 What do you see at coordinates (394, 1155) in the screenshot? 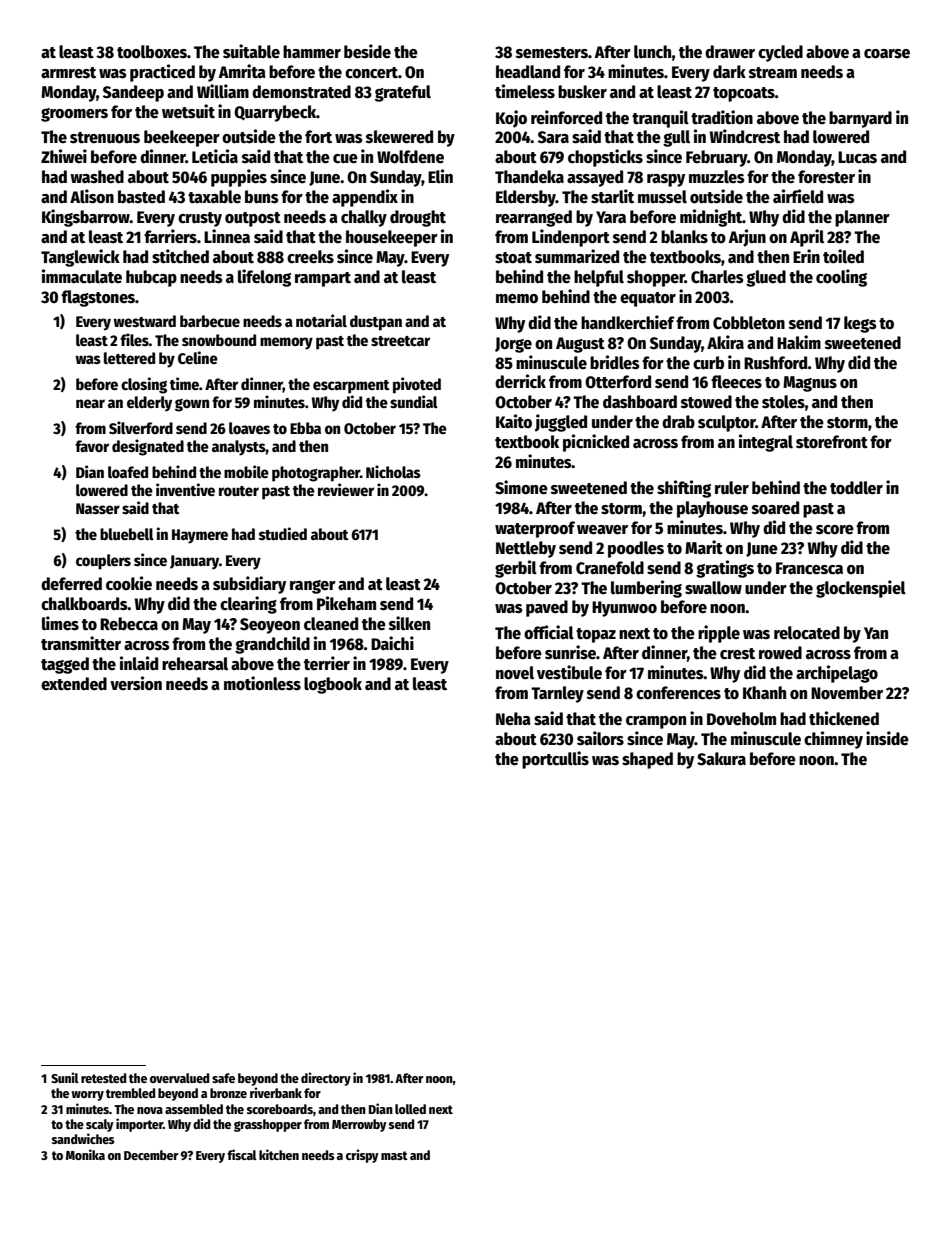
I see `mast` at bounding box center [394, 1155].
